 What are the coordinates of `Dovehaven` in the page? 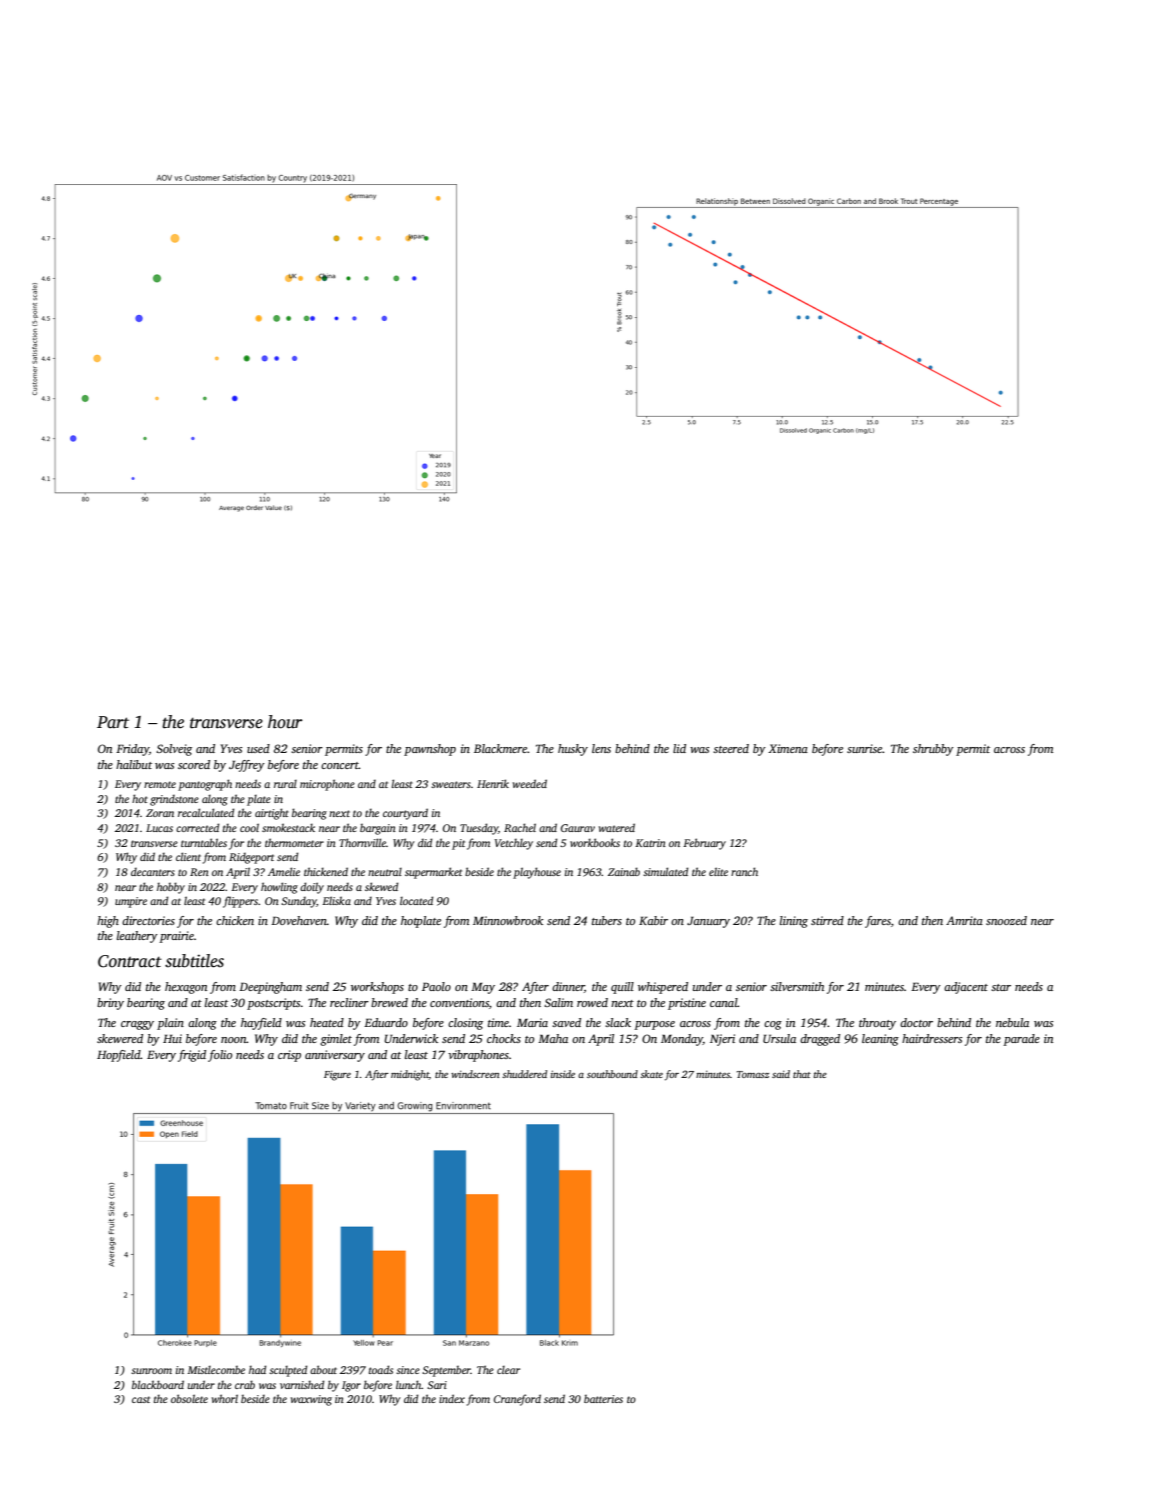 It's located at (299, 920).
